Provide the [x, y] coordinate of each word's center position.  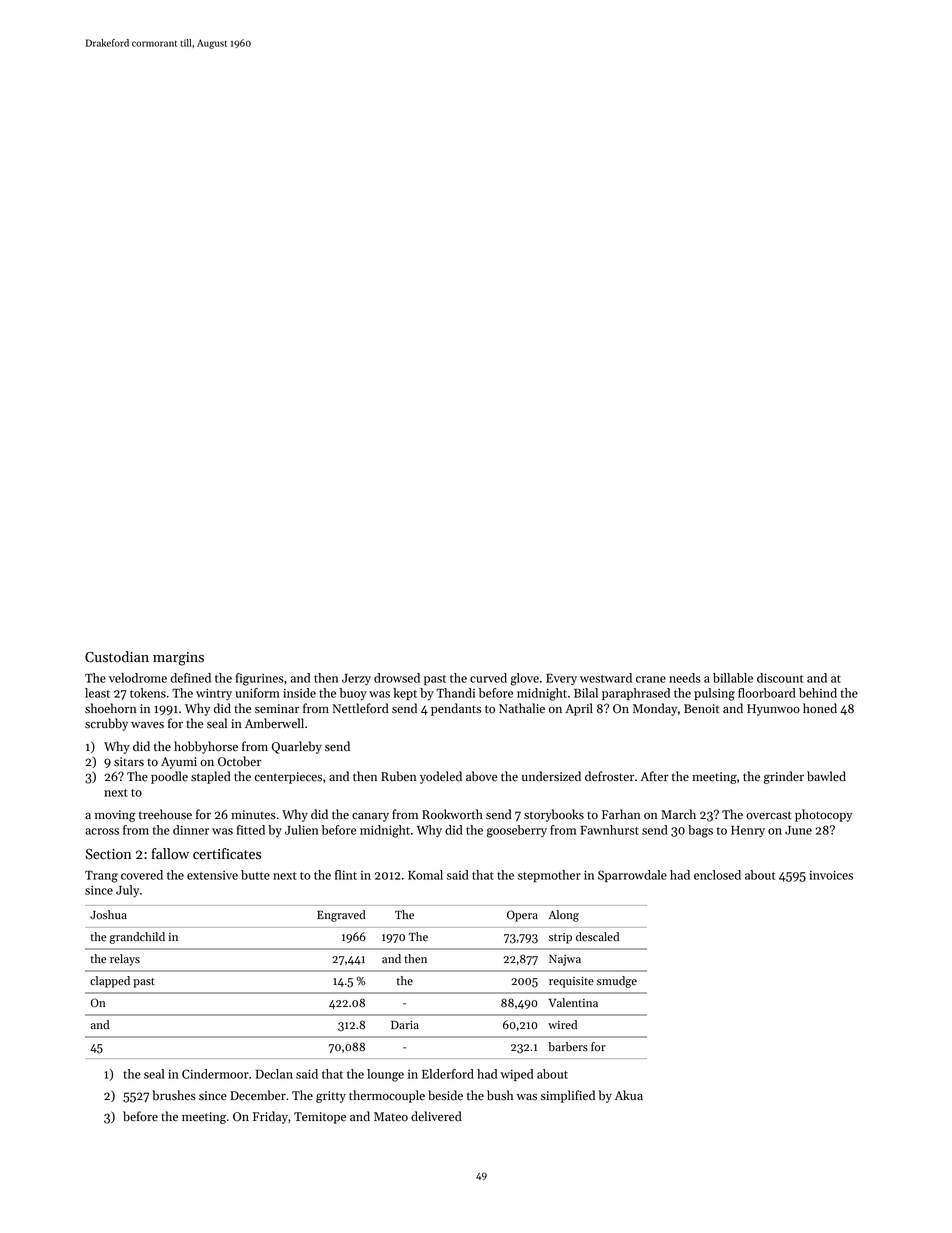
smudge [617, 982]
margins [178, 659]
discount [780, 678]
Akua [629, 1095]
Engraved [341, 916]
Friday [270, 1117]
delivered [436, 1116]
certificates [227, 854]
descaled [597, 937]
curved [488, 678]
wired [562, 1025]
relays [125, 960]
